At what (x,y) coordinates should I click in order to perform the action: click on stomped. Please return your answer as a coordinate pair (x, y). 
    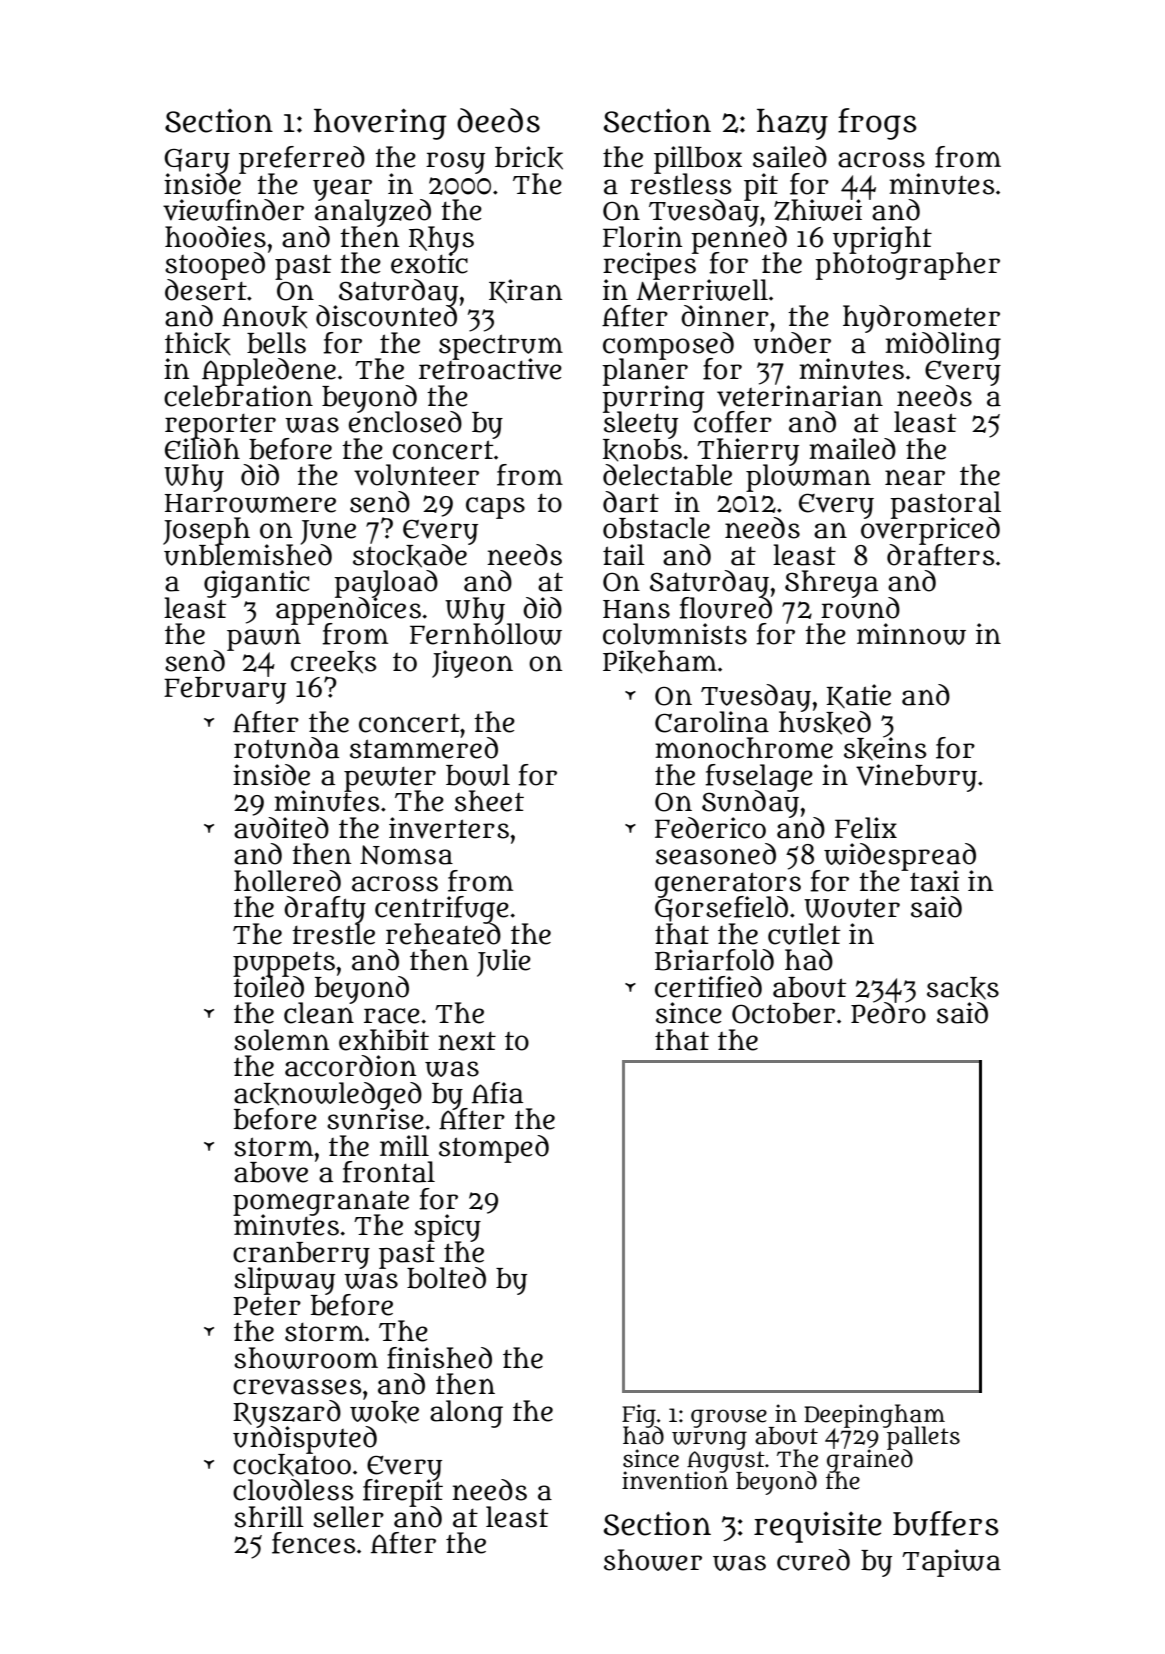
    Looking at the image, I should click on (494, 1149).
